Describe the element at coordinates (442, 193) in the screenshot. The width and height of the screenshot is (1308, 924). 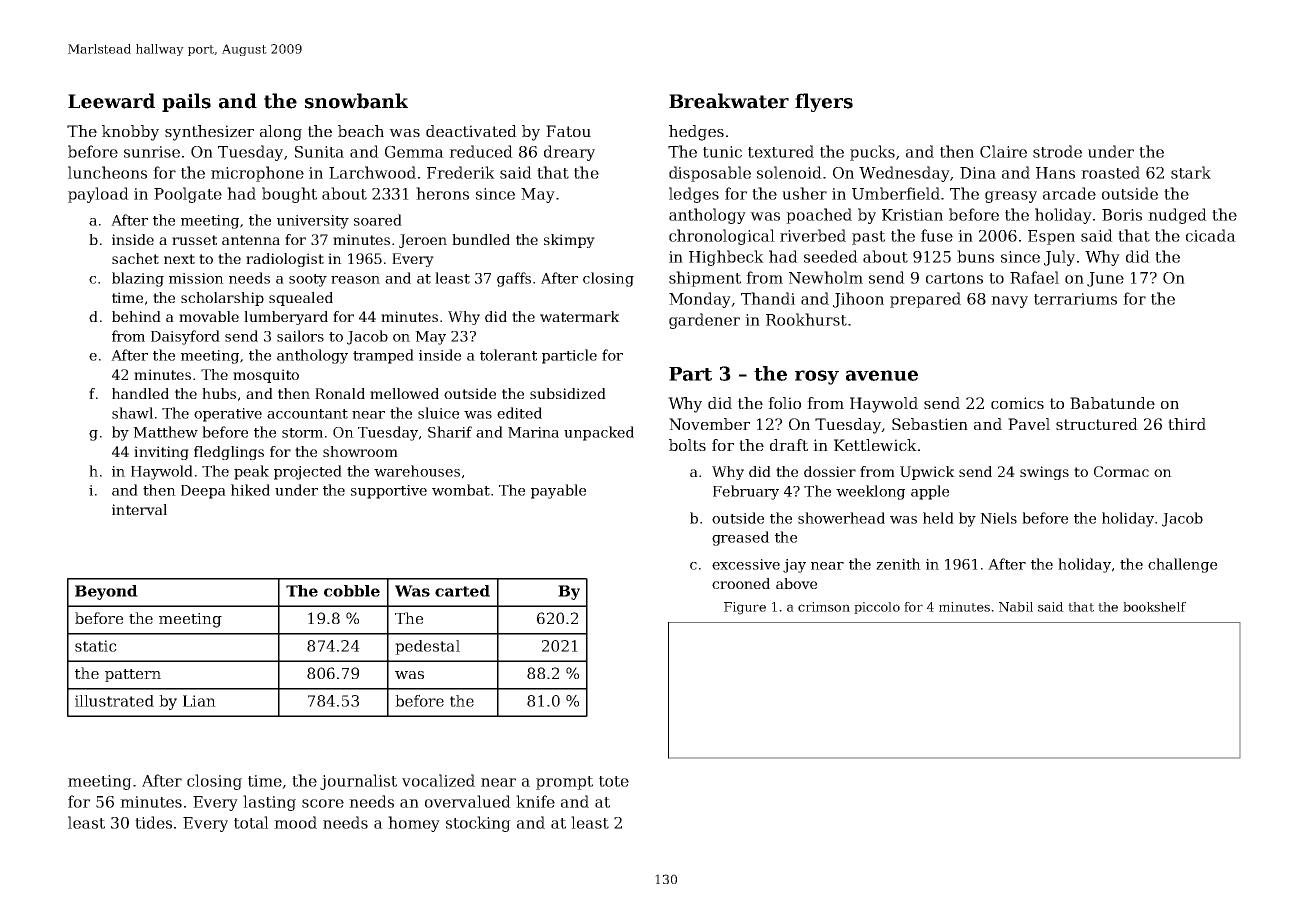
I see `herons` at that location.
